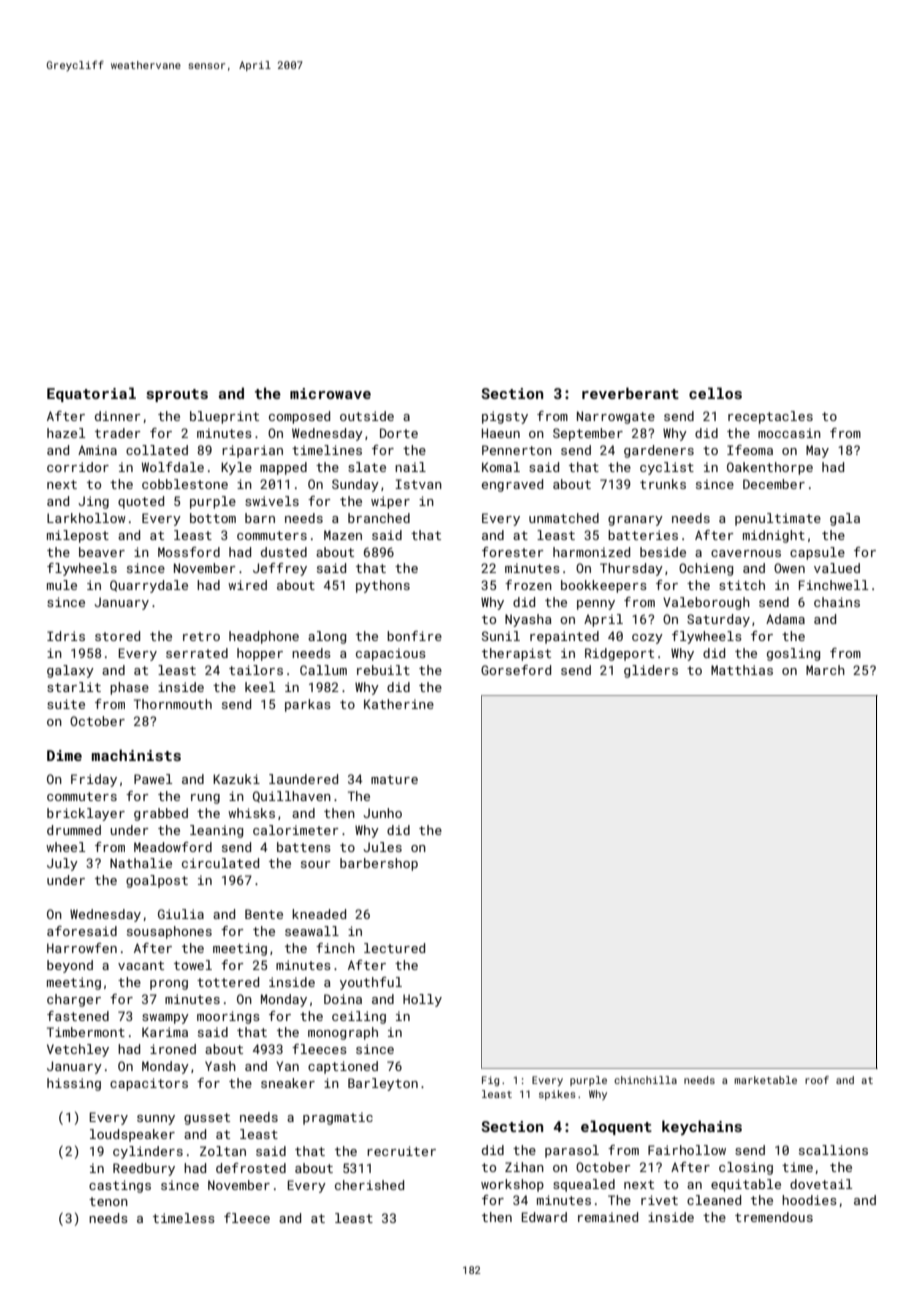  What do you see at coordinates (715, 393) in the screenshot?
I see `cellos` at bounding box center [715, 393].
